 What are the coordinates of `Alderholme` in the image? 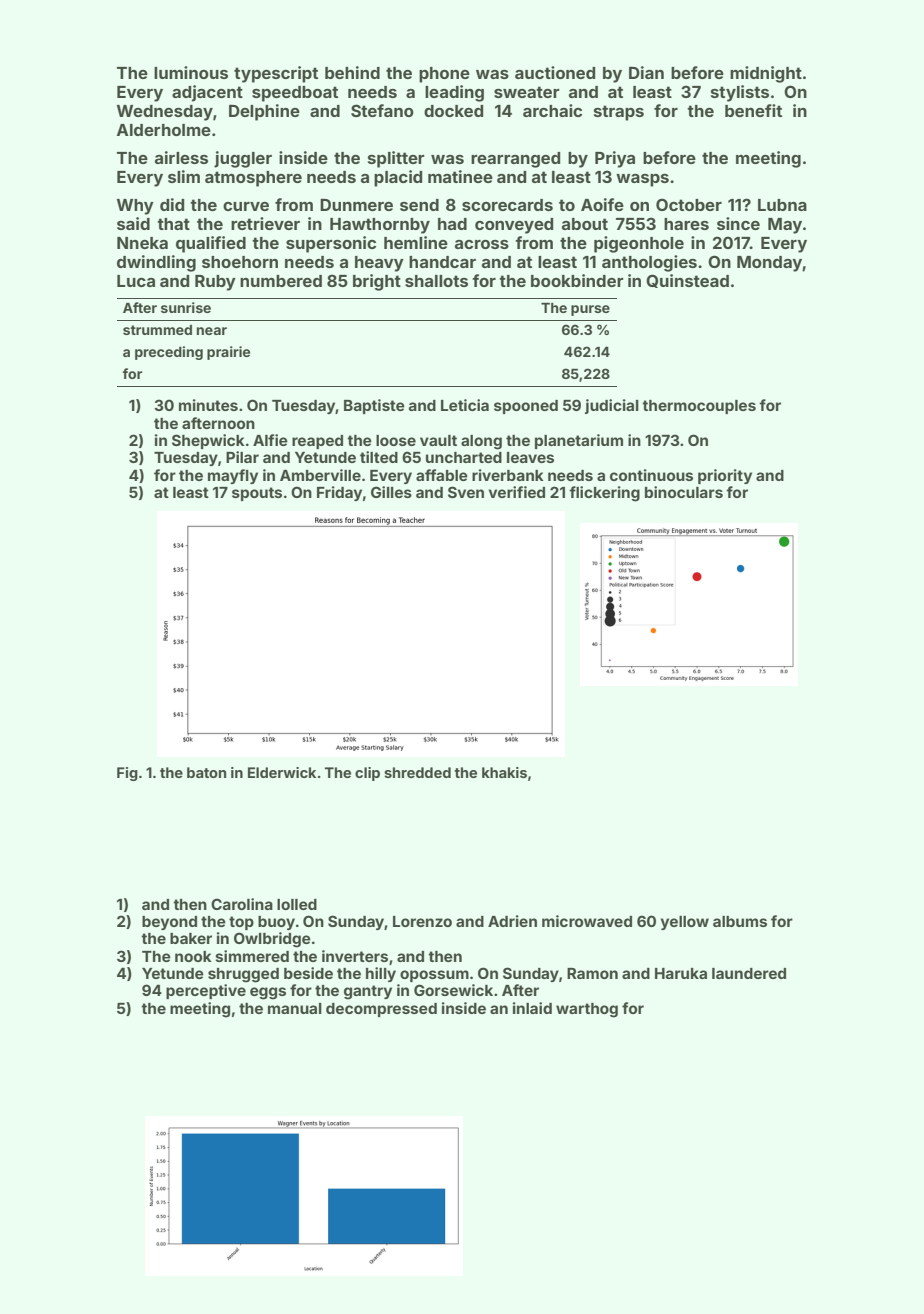 It's located at (164, 130).
